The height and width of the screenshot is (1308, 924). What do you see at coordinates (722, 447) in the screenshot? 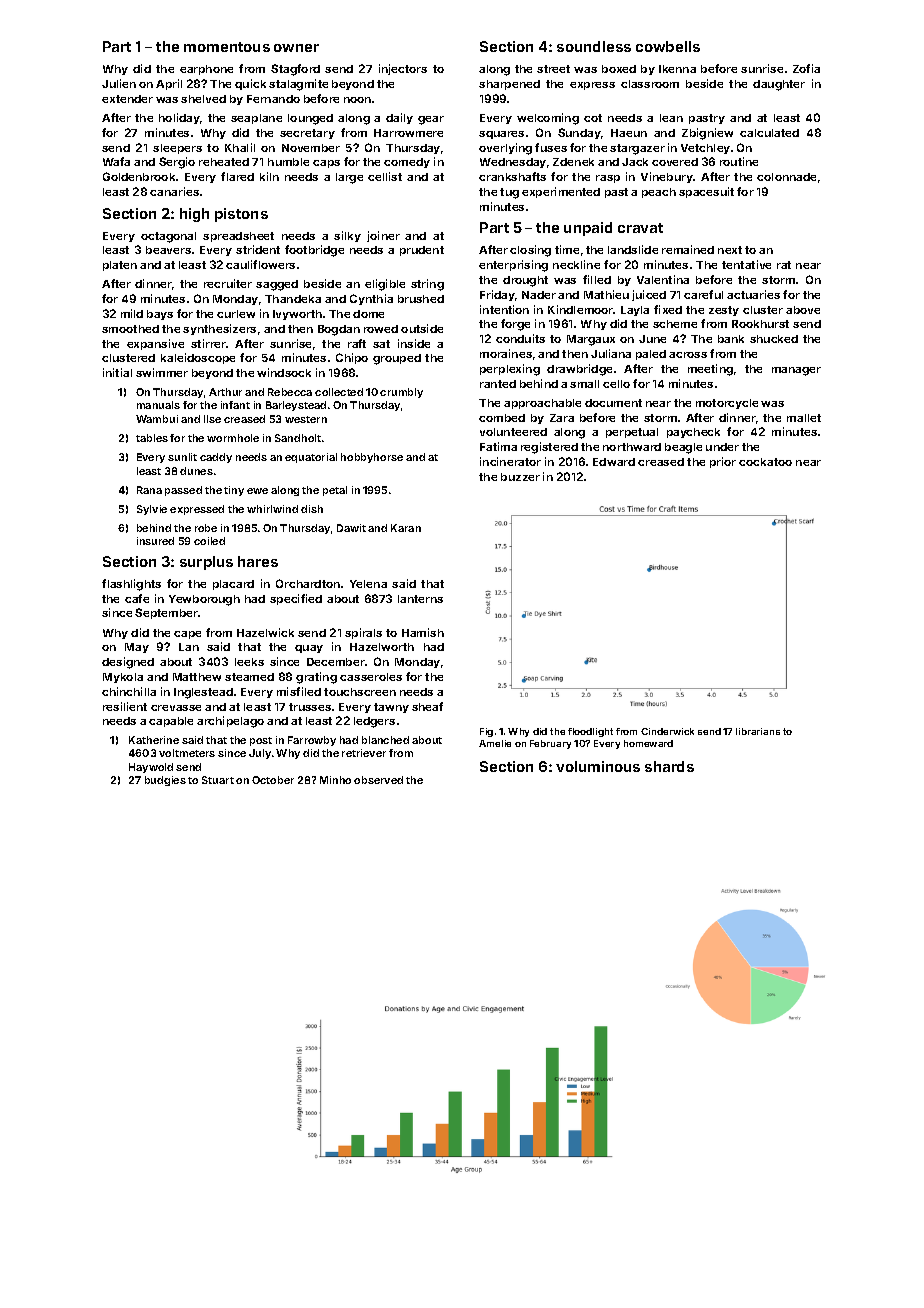
I see `under` at bounding box center [722, 447].
